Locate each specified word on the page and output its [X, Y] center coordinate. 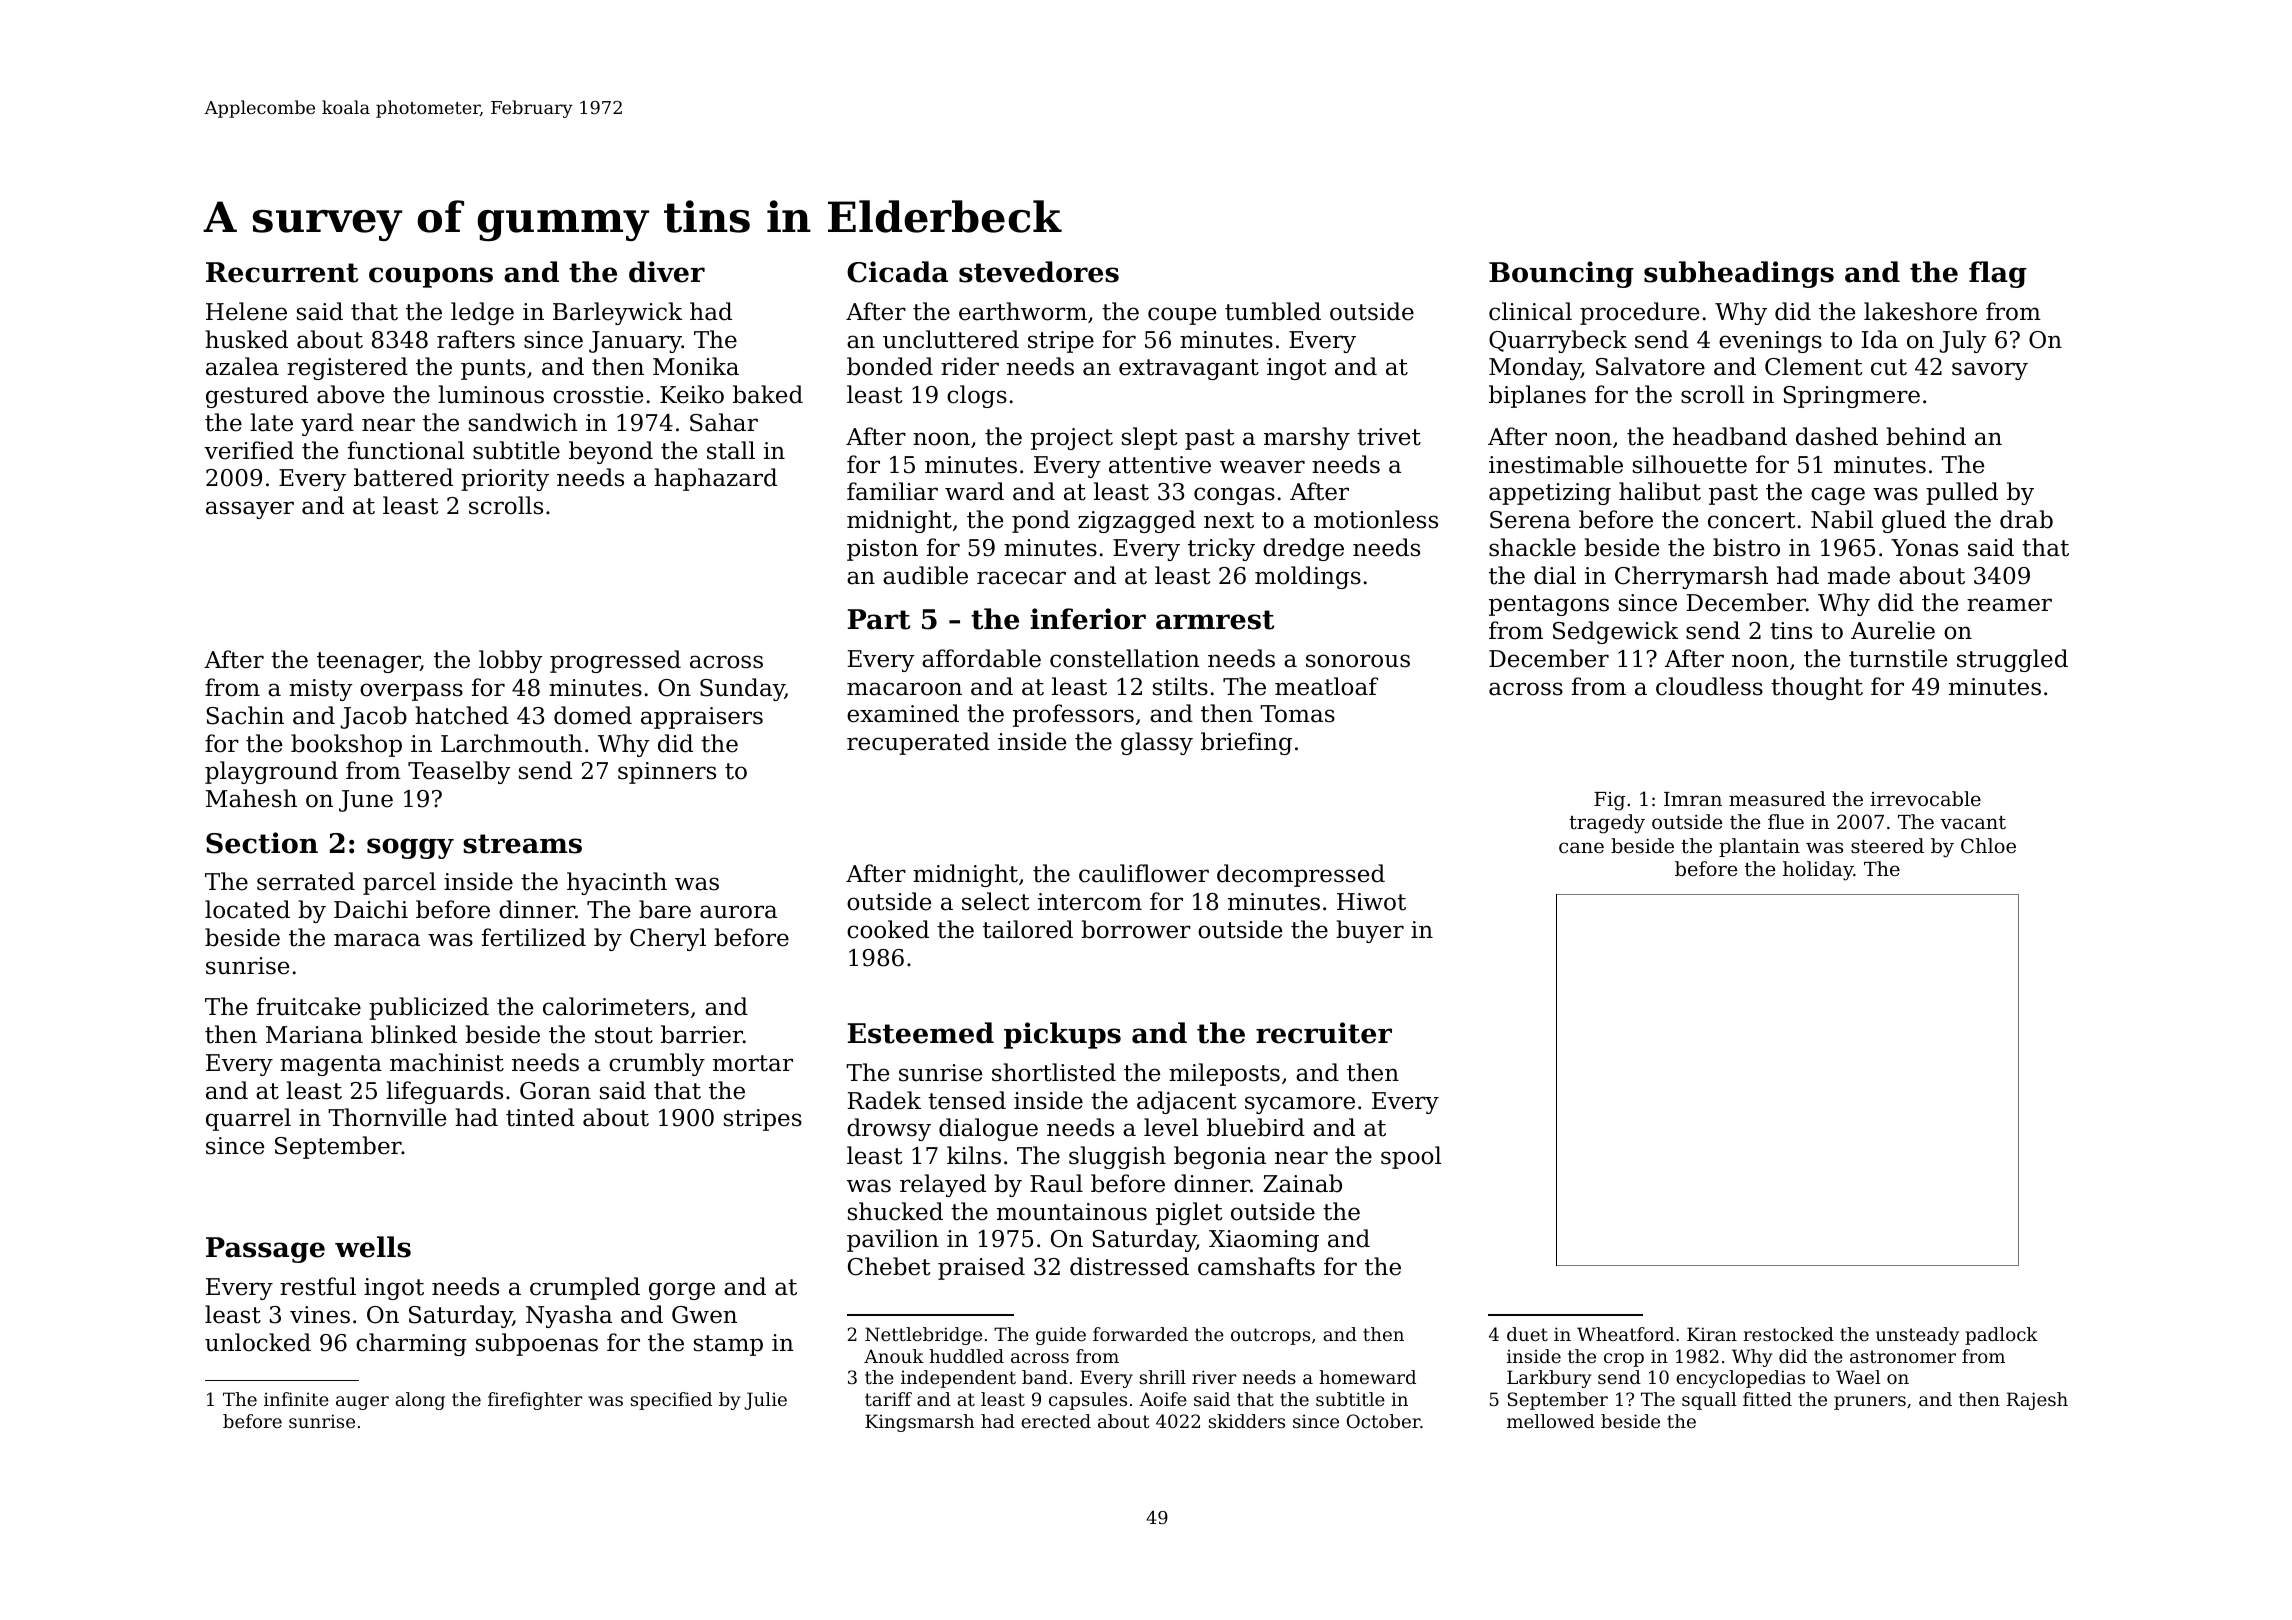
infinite [296, 1399]
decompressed [1301, 875]
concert [1751, 520]
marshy [1307, 438]
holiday [1818, 871]
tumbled [1273, 311]
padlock [2001, 1336]
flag [1998, 274]
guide [1061, 1336]
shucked [895, 1211]
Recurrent [282, 272]
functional [406, 450]
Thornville [387, 1117]
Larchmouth [512, 743]
